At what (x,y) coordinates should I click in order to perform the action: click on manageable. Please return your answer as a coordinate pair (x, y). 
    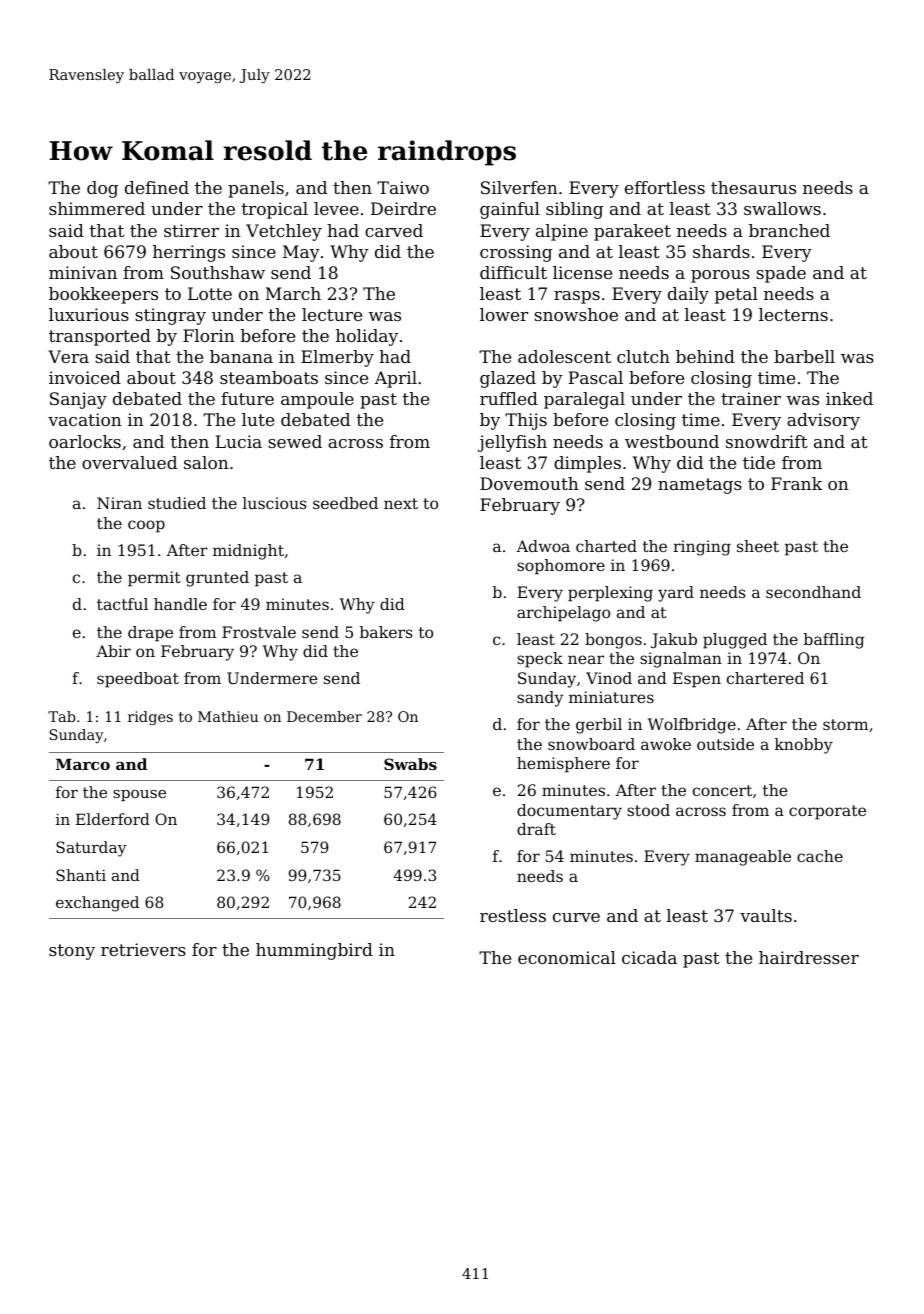
    Looking at the image, I should click on (743, 858).
